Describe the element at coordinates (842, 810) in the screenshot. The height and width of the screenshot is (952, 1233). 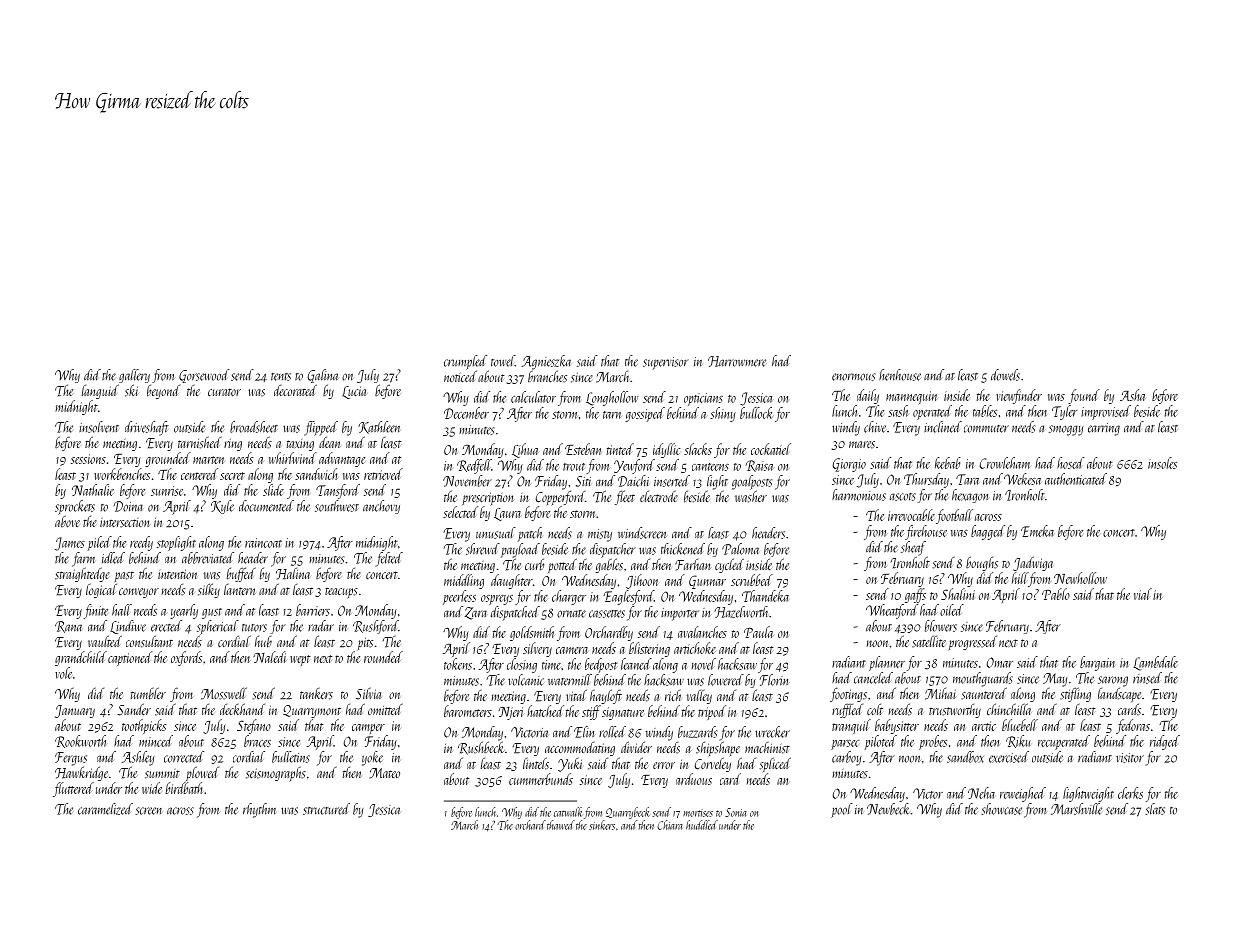
I see `pool` at that location.
